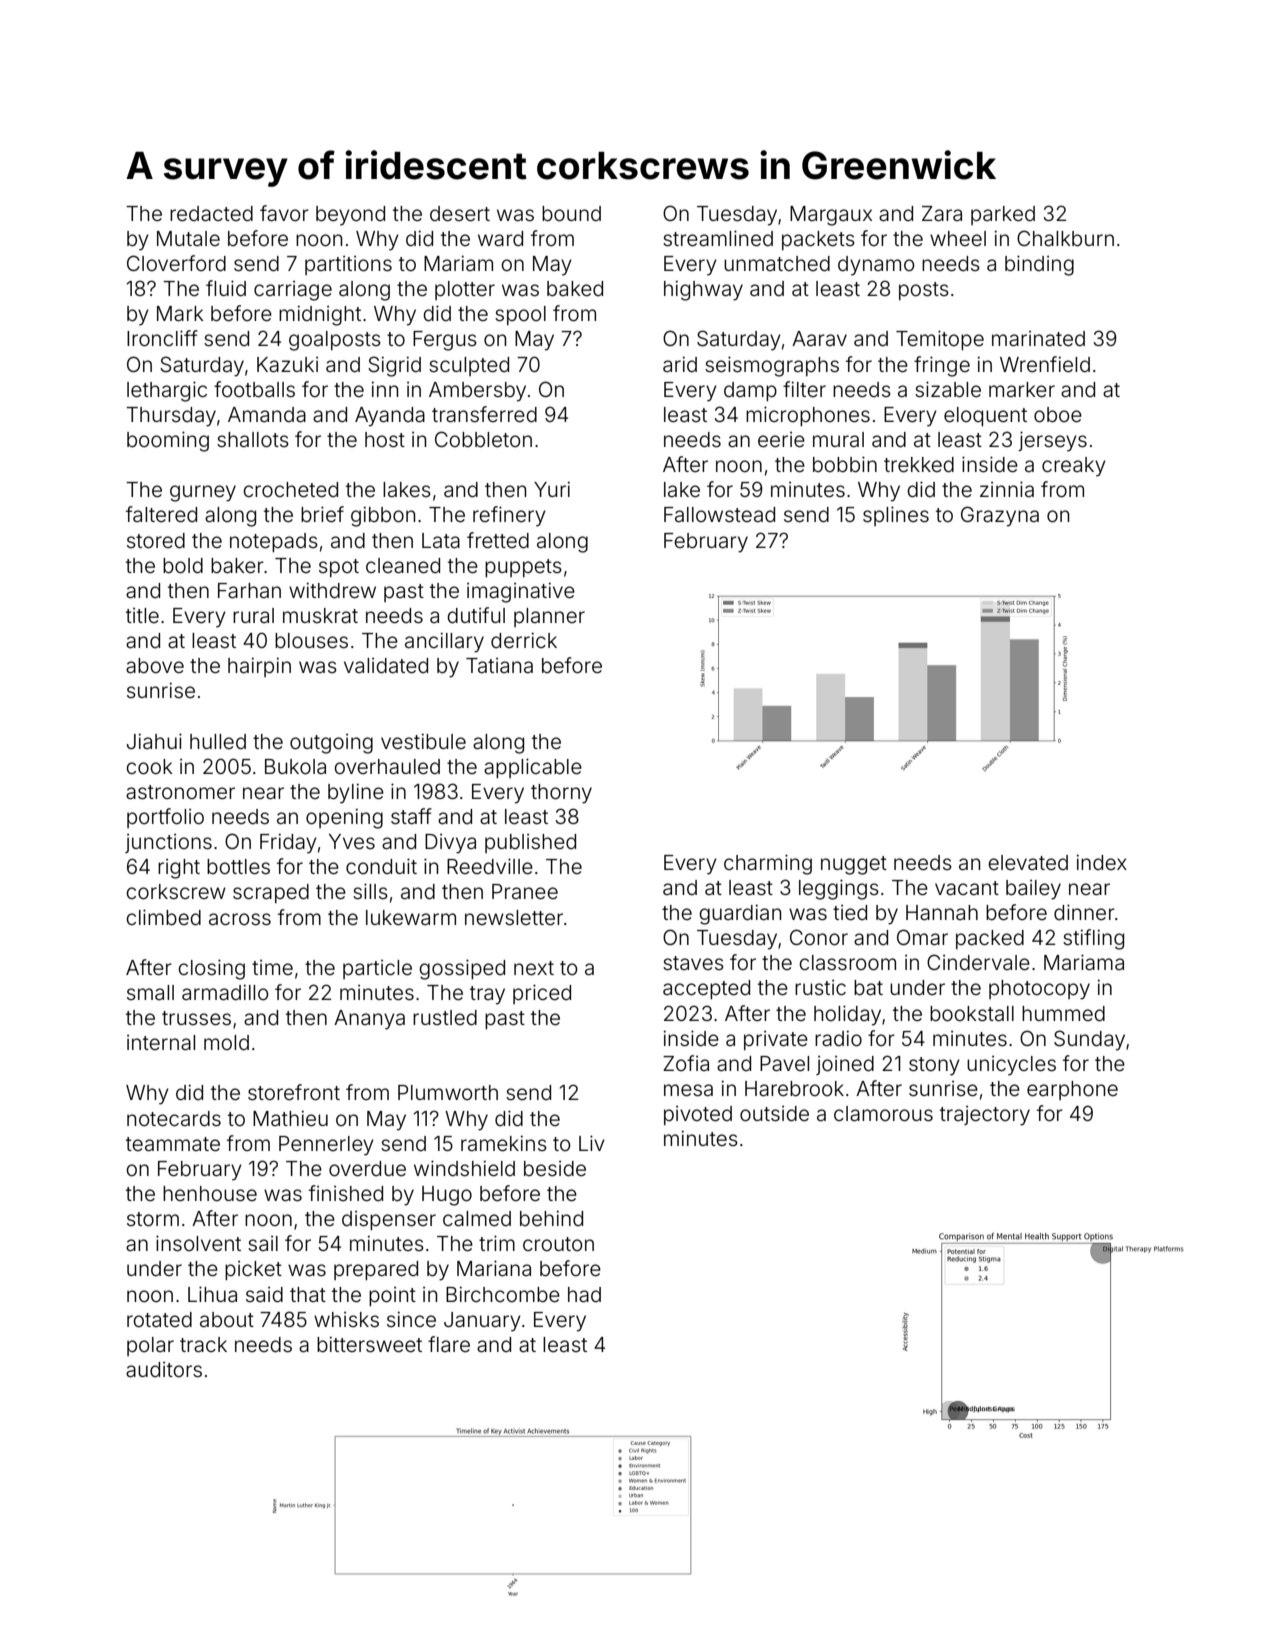  I want to click on Jiahui, so click(154, 741).
